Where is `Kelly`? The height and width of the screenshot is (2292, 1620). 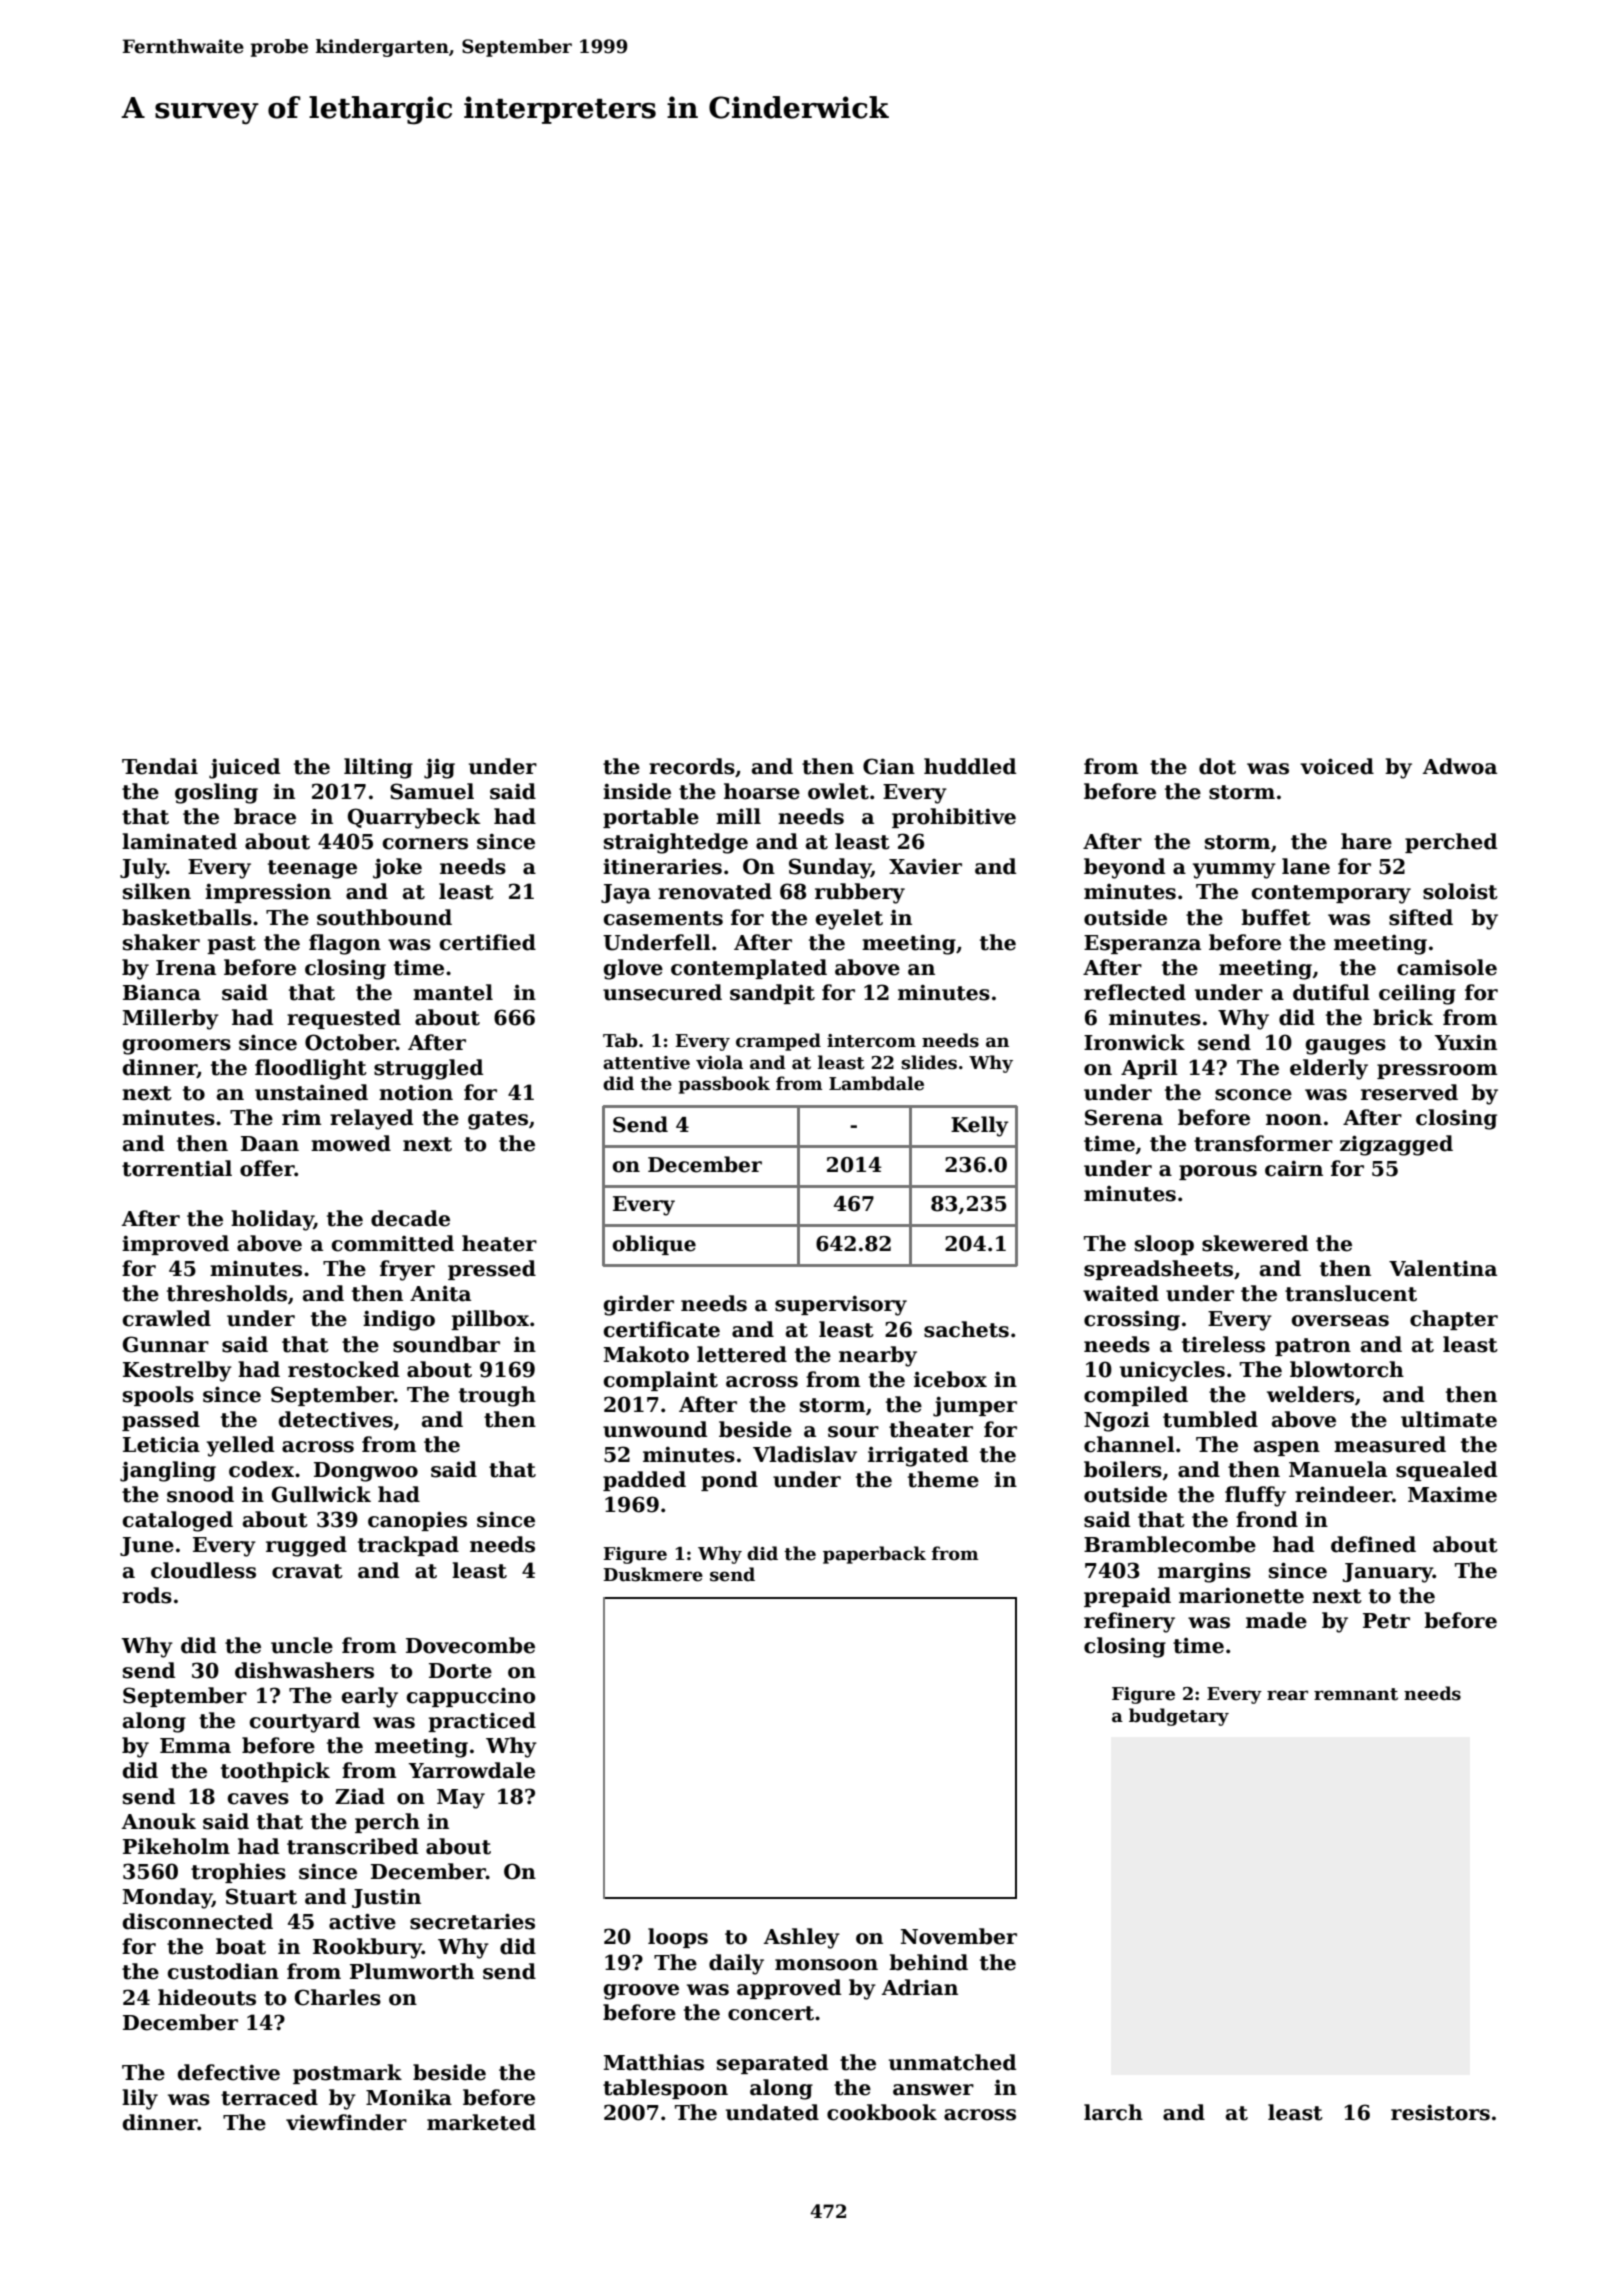
Kelly is located at coordinates (980, 1126).
